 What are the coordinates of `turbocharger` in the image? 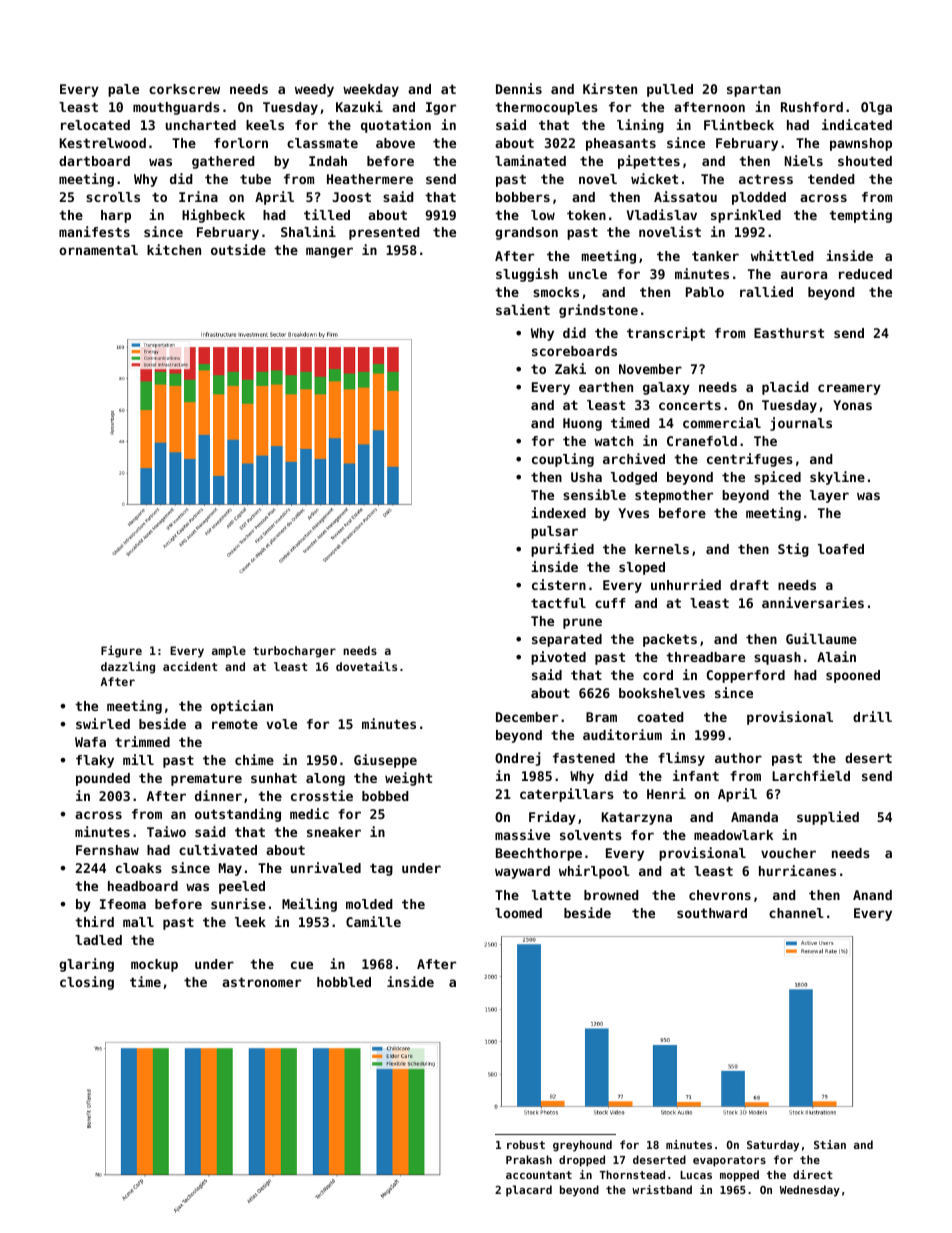 It's located at (294, 652).
